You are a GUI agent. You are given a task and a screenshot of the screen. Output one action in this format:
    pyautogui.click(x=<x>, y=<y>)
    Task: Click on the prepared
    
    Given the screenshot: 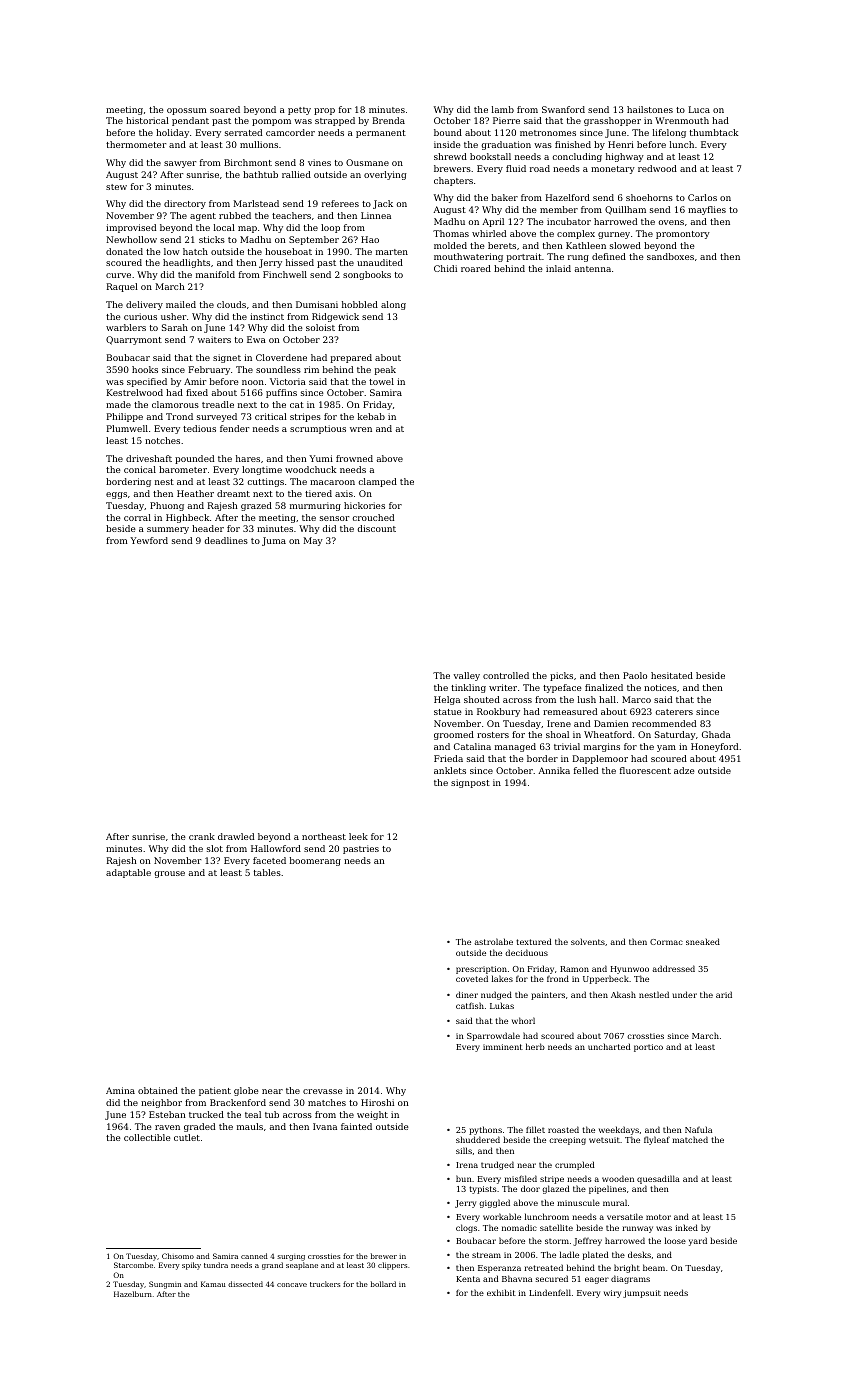 What is the action you would take?
    pyautogui.click(x=351, y=358)
